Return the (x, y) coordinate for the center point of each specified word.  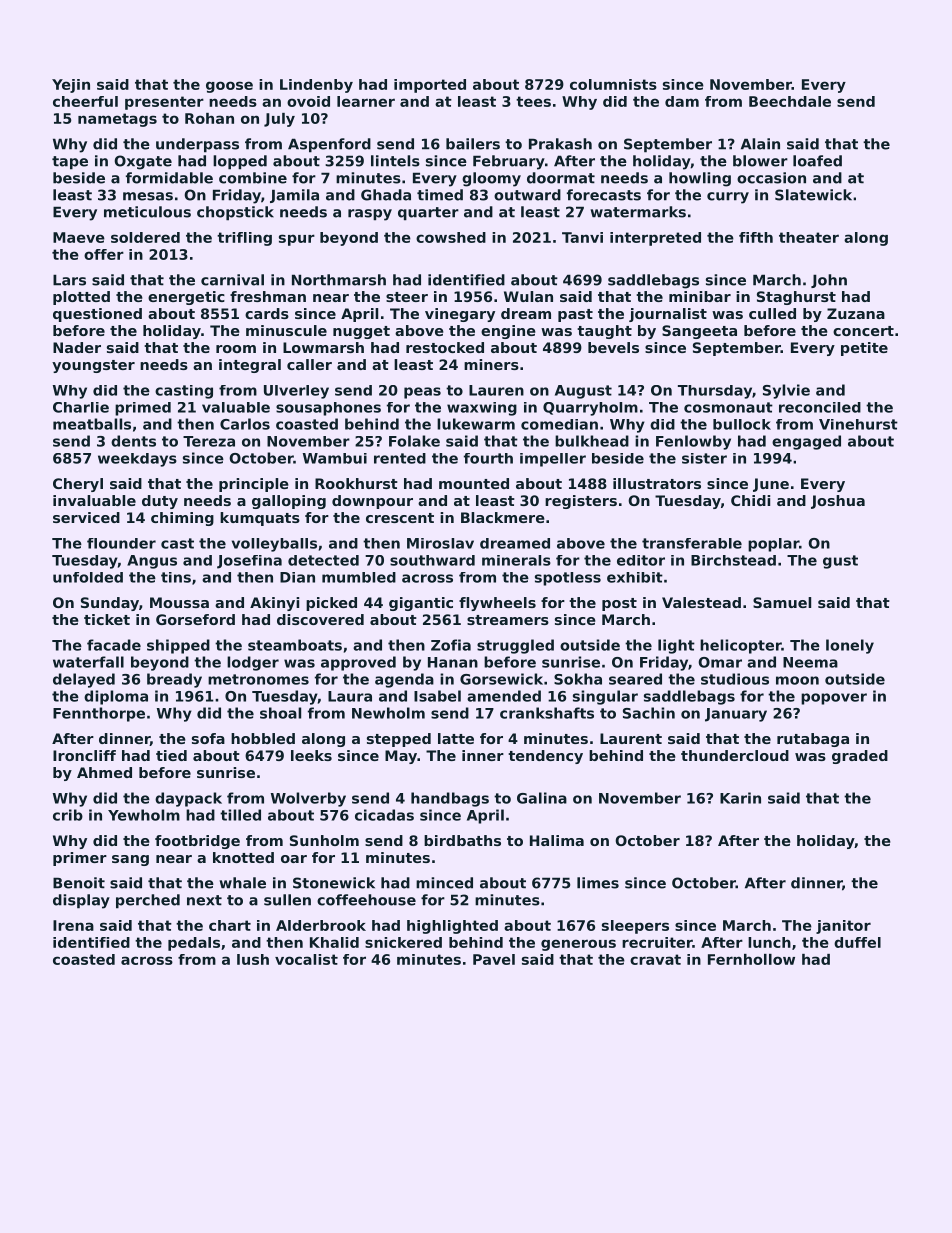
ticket (107, 619)
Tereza (209, 441)
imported (430, 86)
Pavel (494, 959)
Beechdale (790, 101)
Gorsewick (501, 679)
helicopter (741, 646)
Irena (73, 925)
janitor (843, 927)
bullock (742, 424)
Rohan (209, 118)
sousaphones (328, 409)
